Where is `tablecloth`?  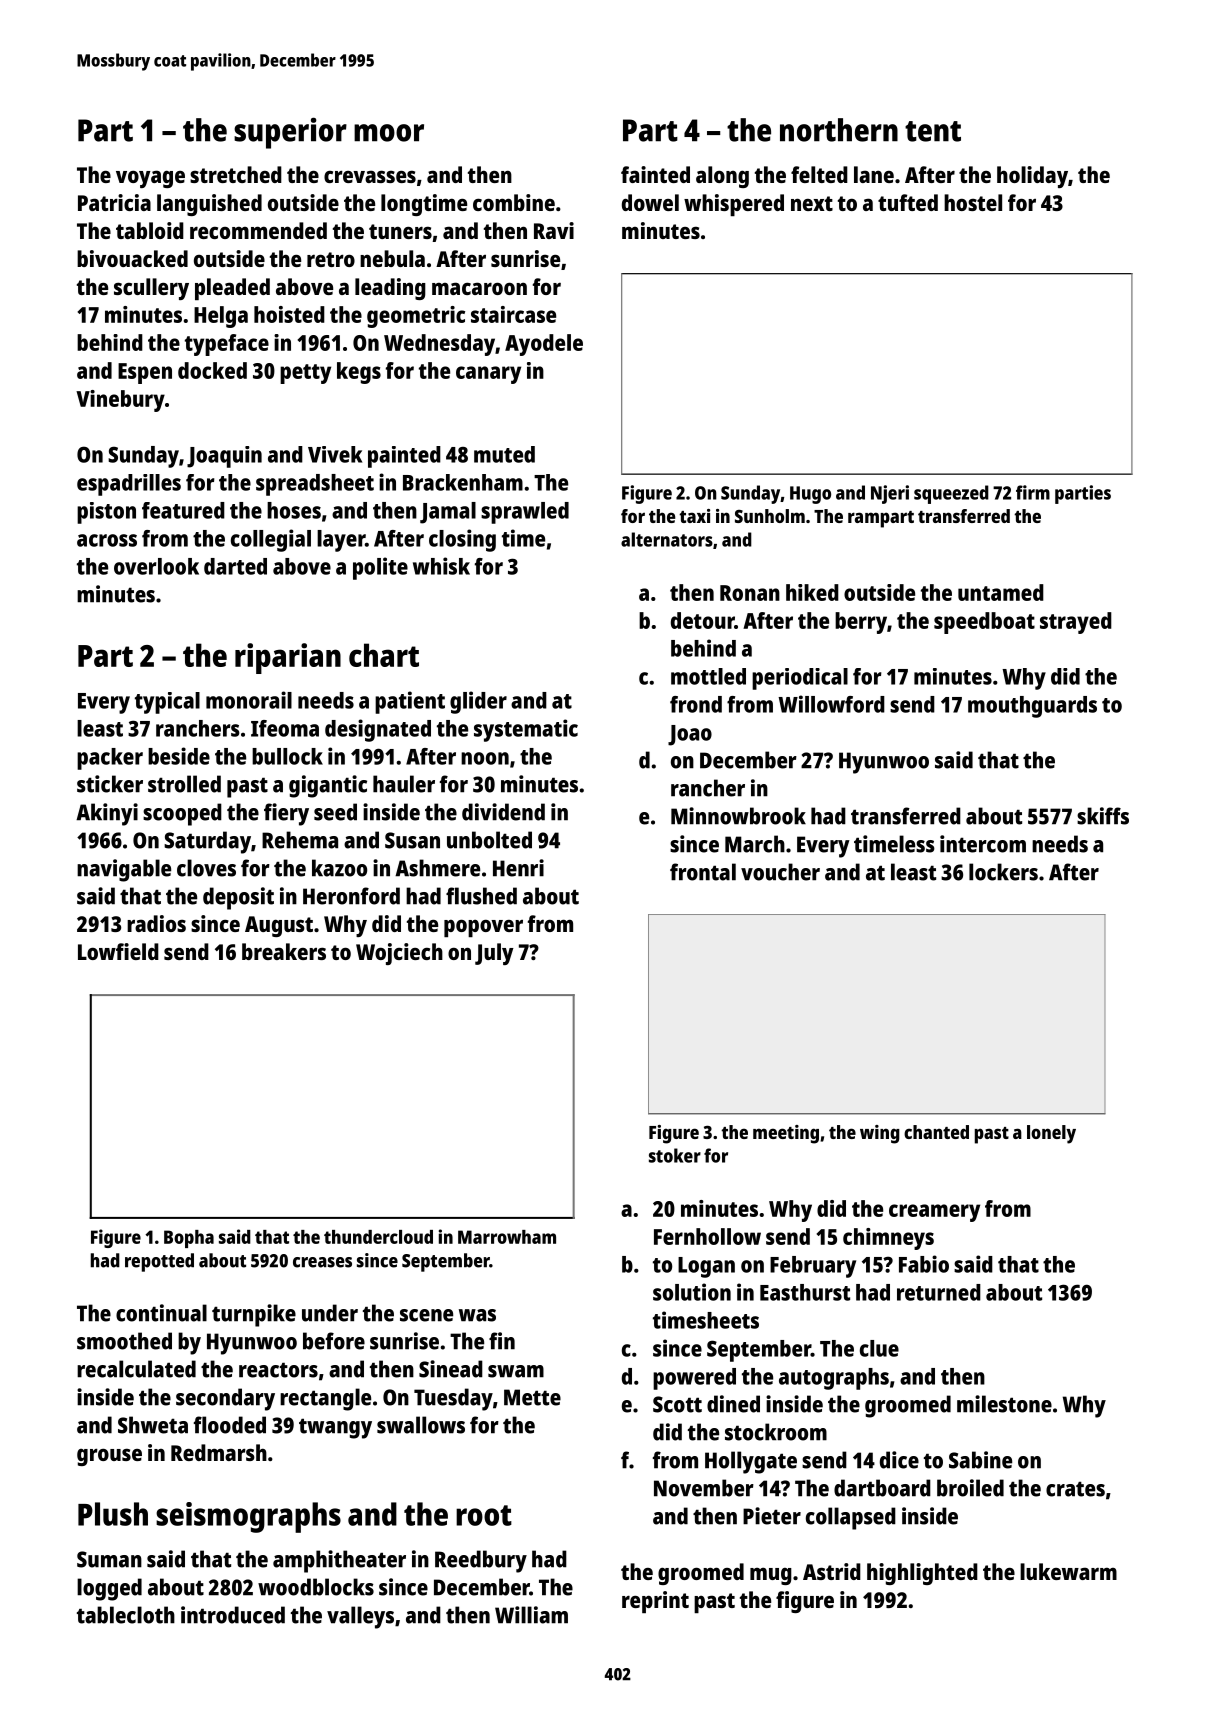 tablecloth is located at coordinates (126, 1615).
